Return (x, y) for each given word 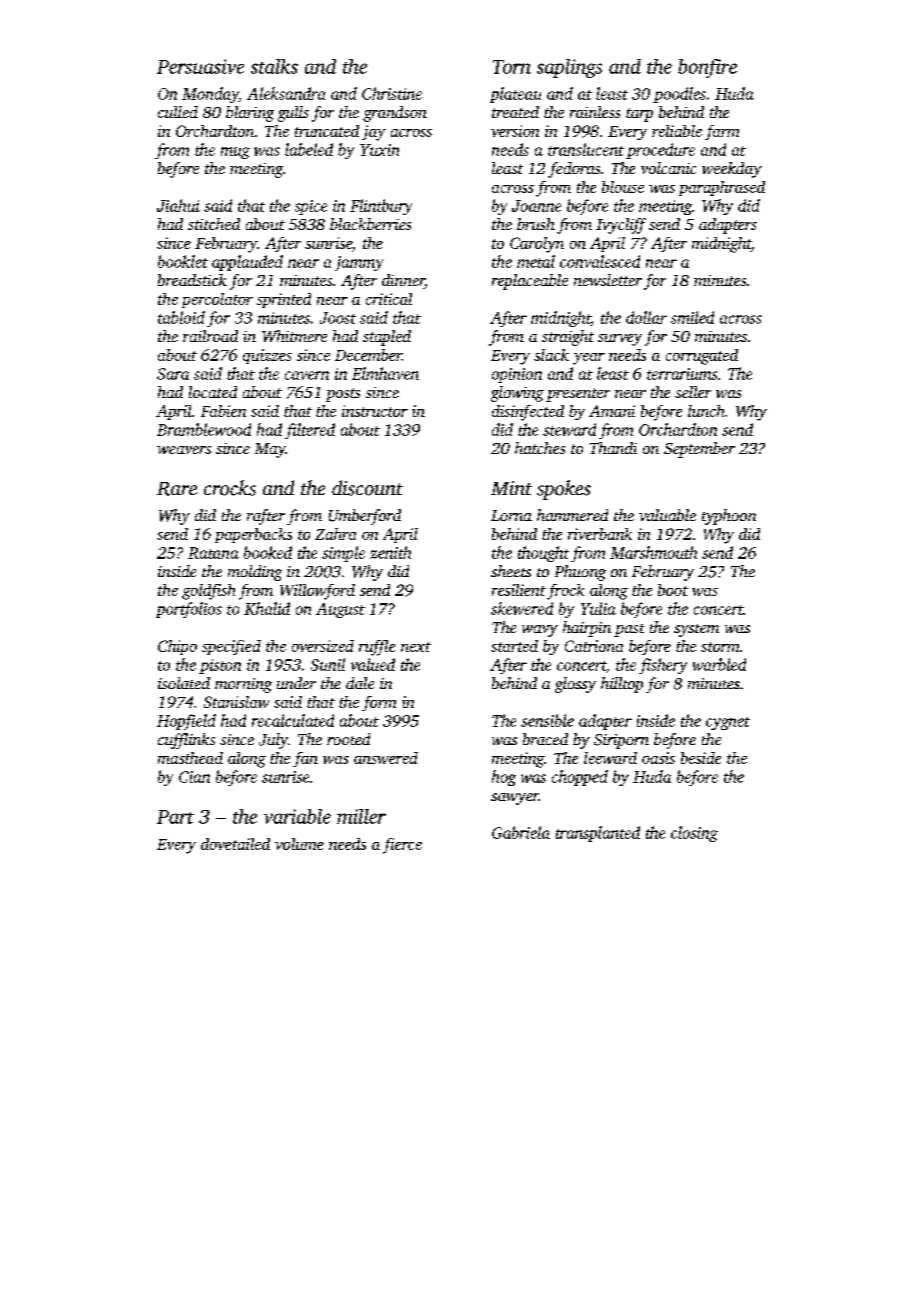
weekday (732, 170)
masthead (190, 758)
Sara (173, 374)
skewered (522, 608)
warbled (719, 664)
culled (178, 112)
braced (545, 739)
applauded (247, 263)
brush (536, 224)
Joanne (536, 206)
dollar (646, 317)
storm (720, 647)
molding (255, 573)
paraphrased (722, 188)
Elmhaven (385, 373)
